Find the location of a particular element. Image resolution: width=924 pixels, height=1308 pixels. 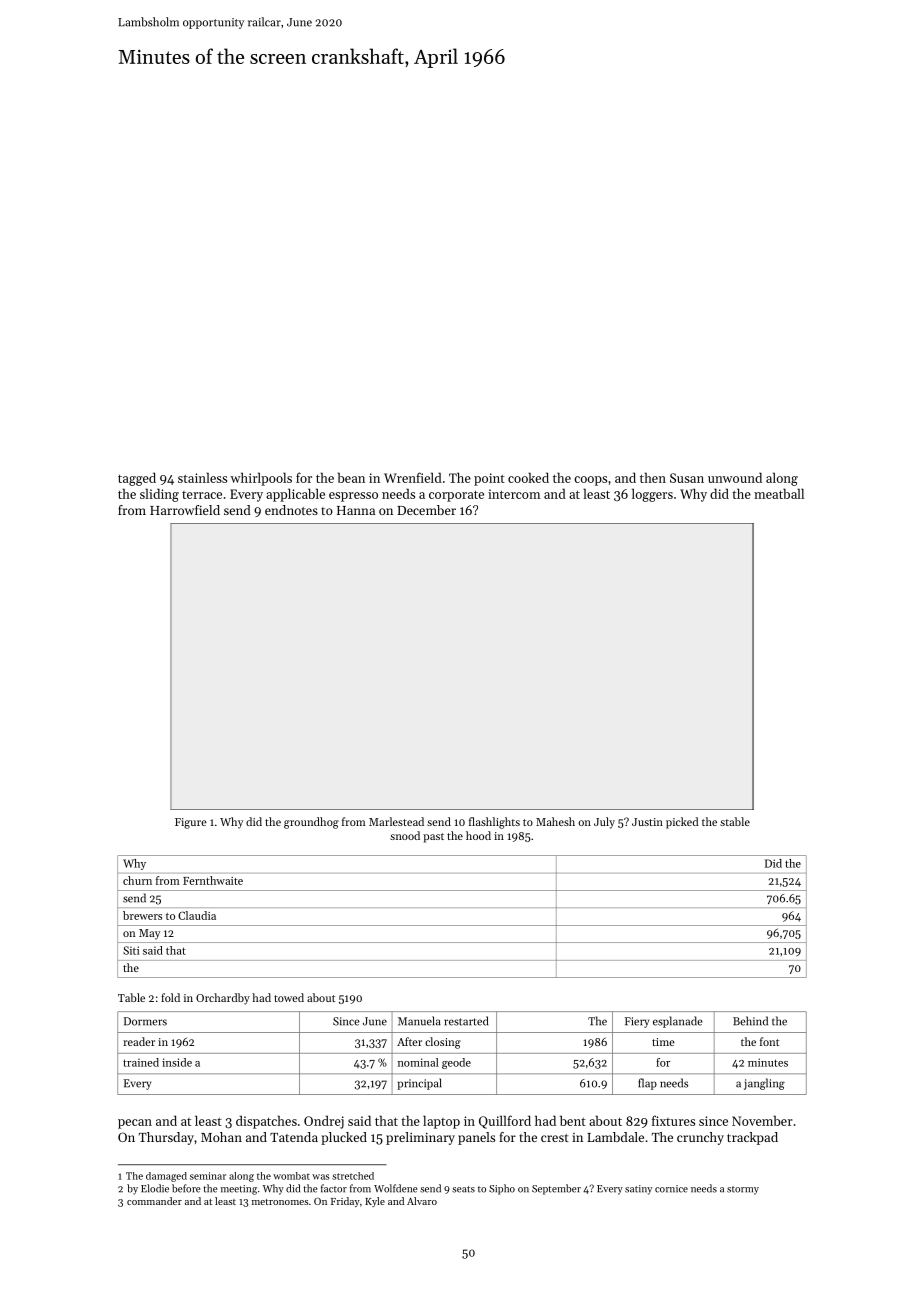

inside is located at coordinates (177, 1062).
